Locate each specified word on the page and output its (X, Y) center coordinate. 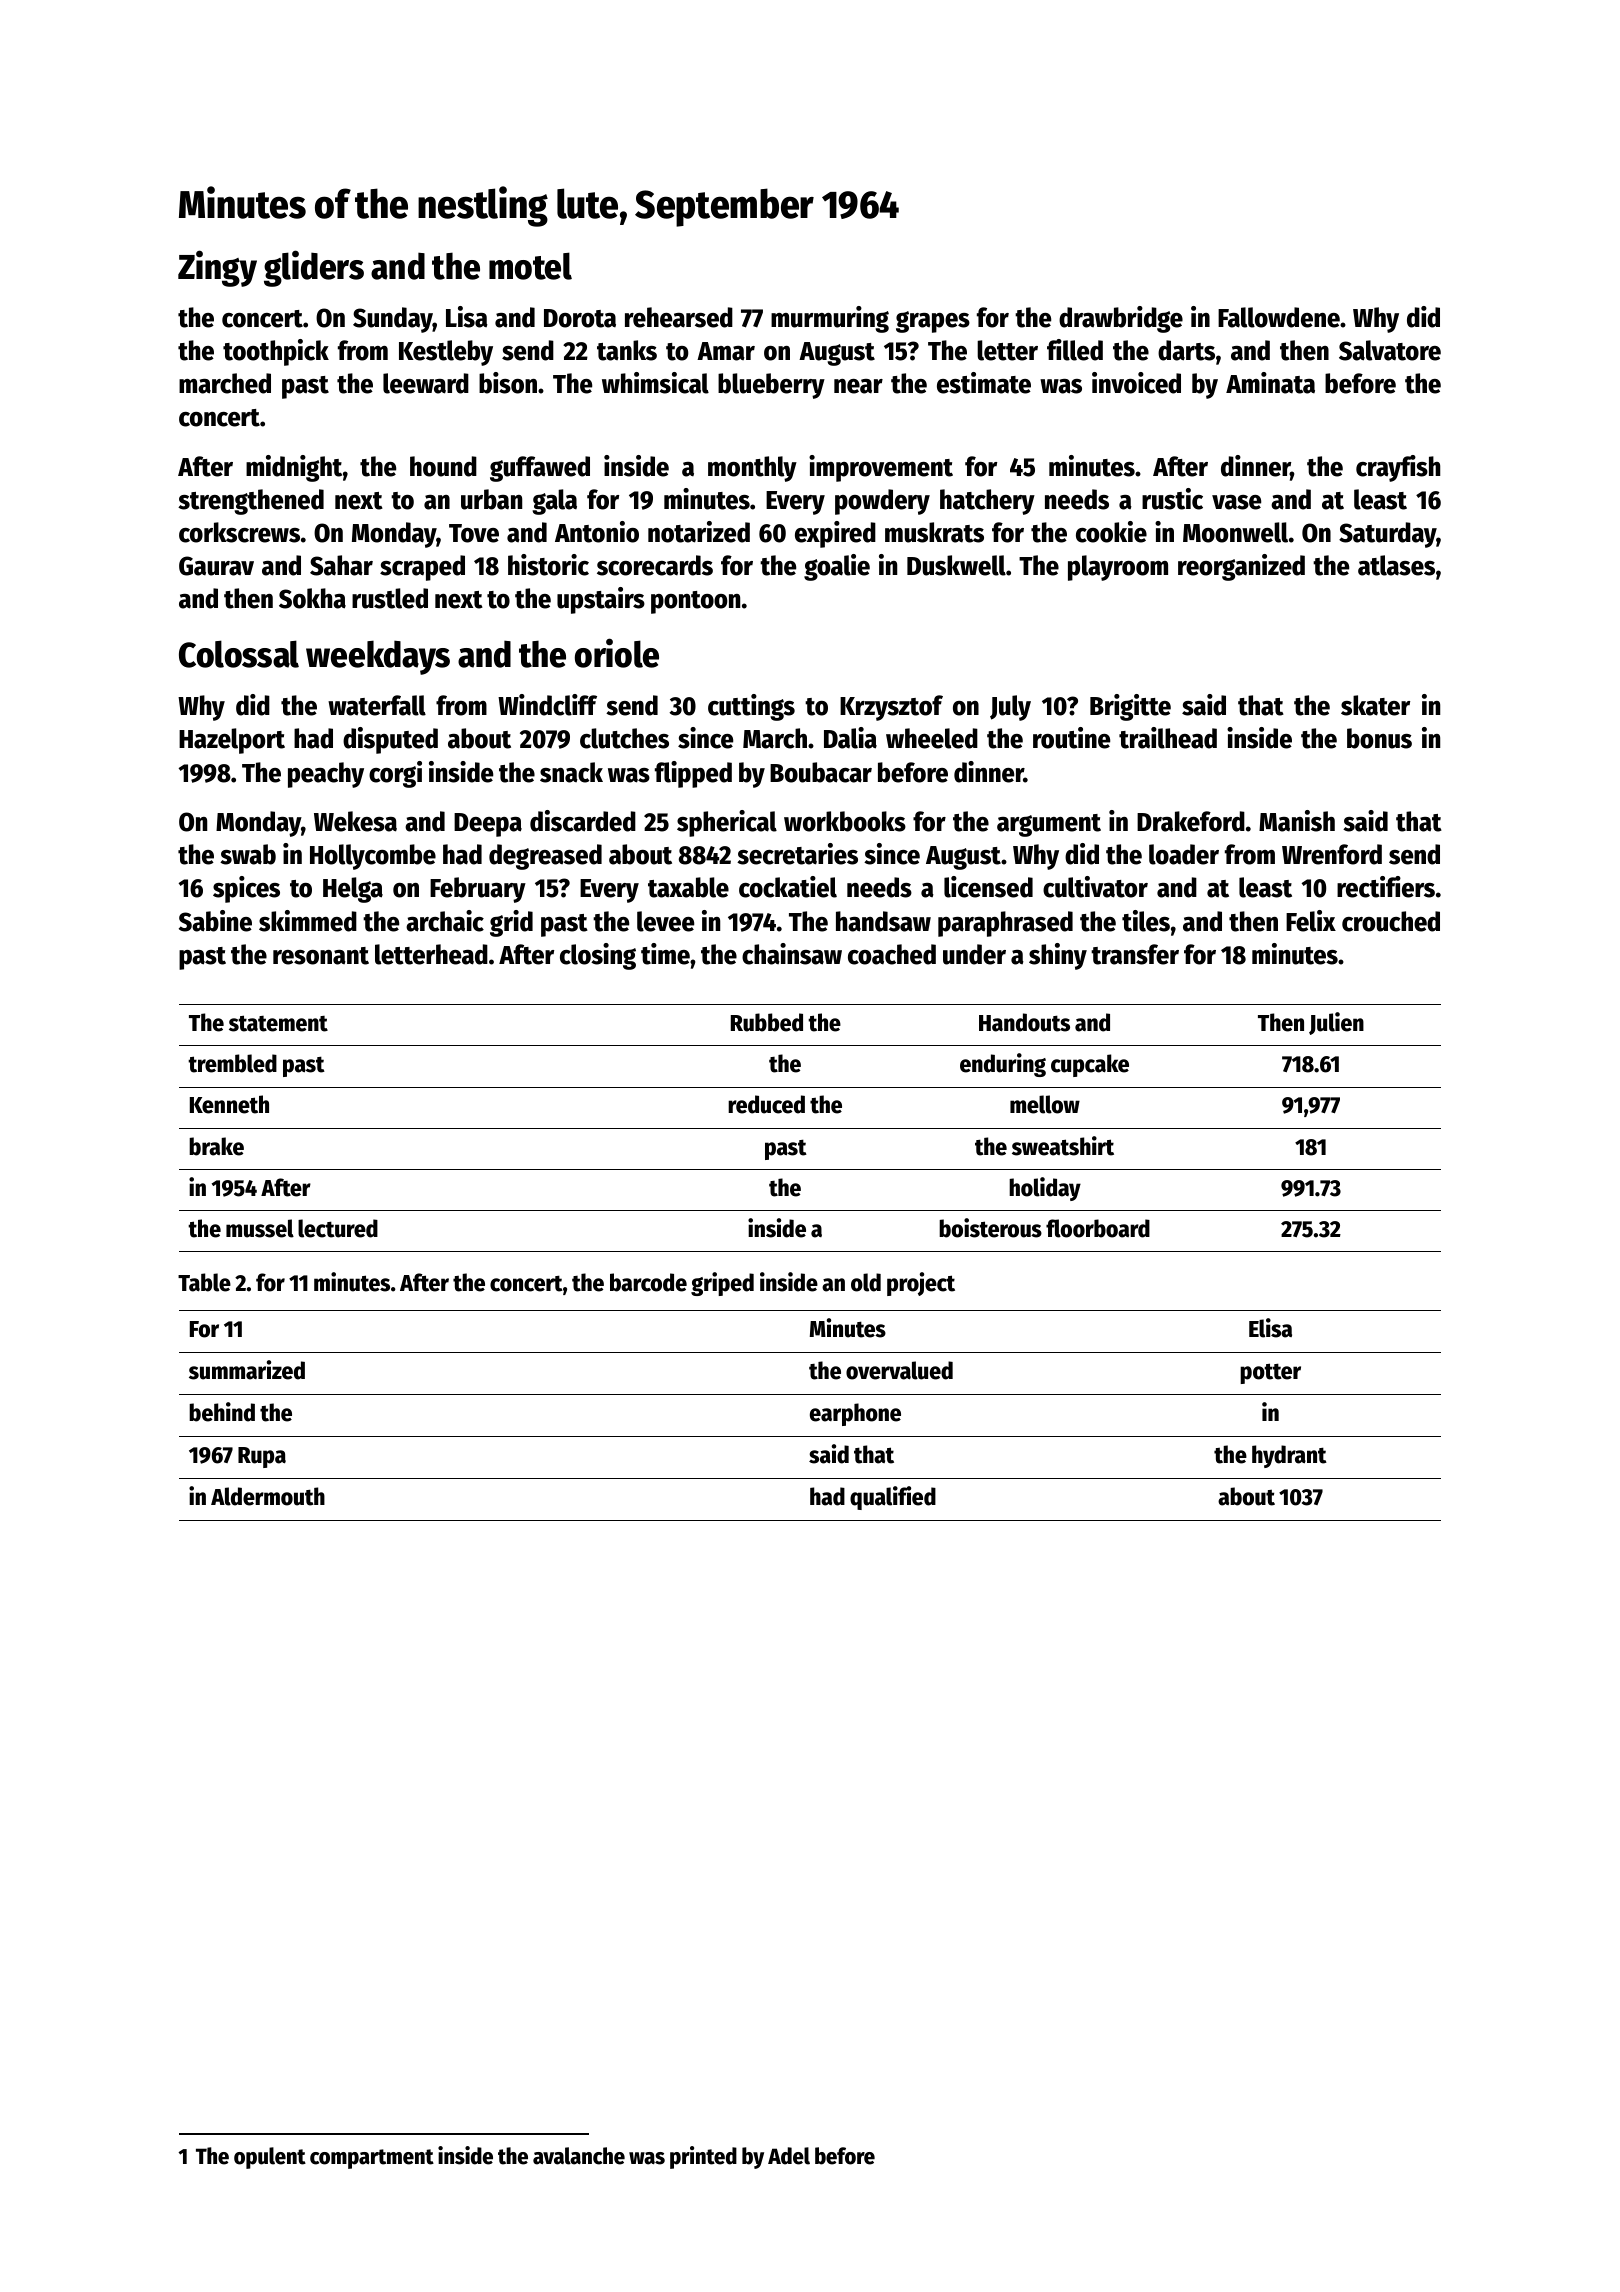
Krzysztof (891, 708)
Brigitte (1130, 707)
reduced (766, 1104)
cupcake (1090, 1065)
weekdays (378, 657)
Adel (789, 2156)
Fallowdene (1279, 317)
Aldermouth (268, 1496)
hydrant (1289, 1456)
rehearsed (679, 317)
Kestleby (446, 353)
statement (278, 1023)
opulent (270, 2158)
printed (703, 2157)
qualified (893, 1498)
